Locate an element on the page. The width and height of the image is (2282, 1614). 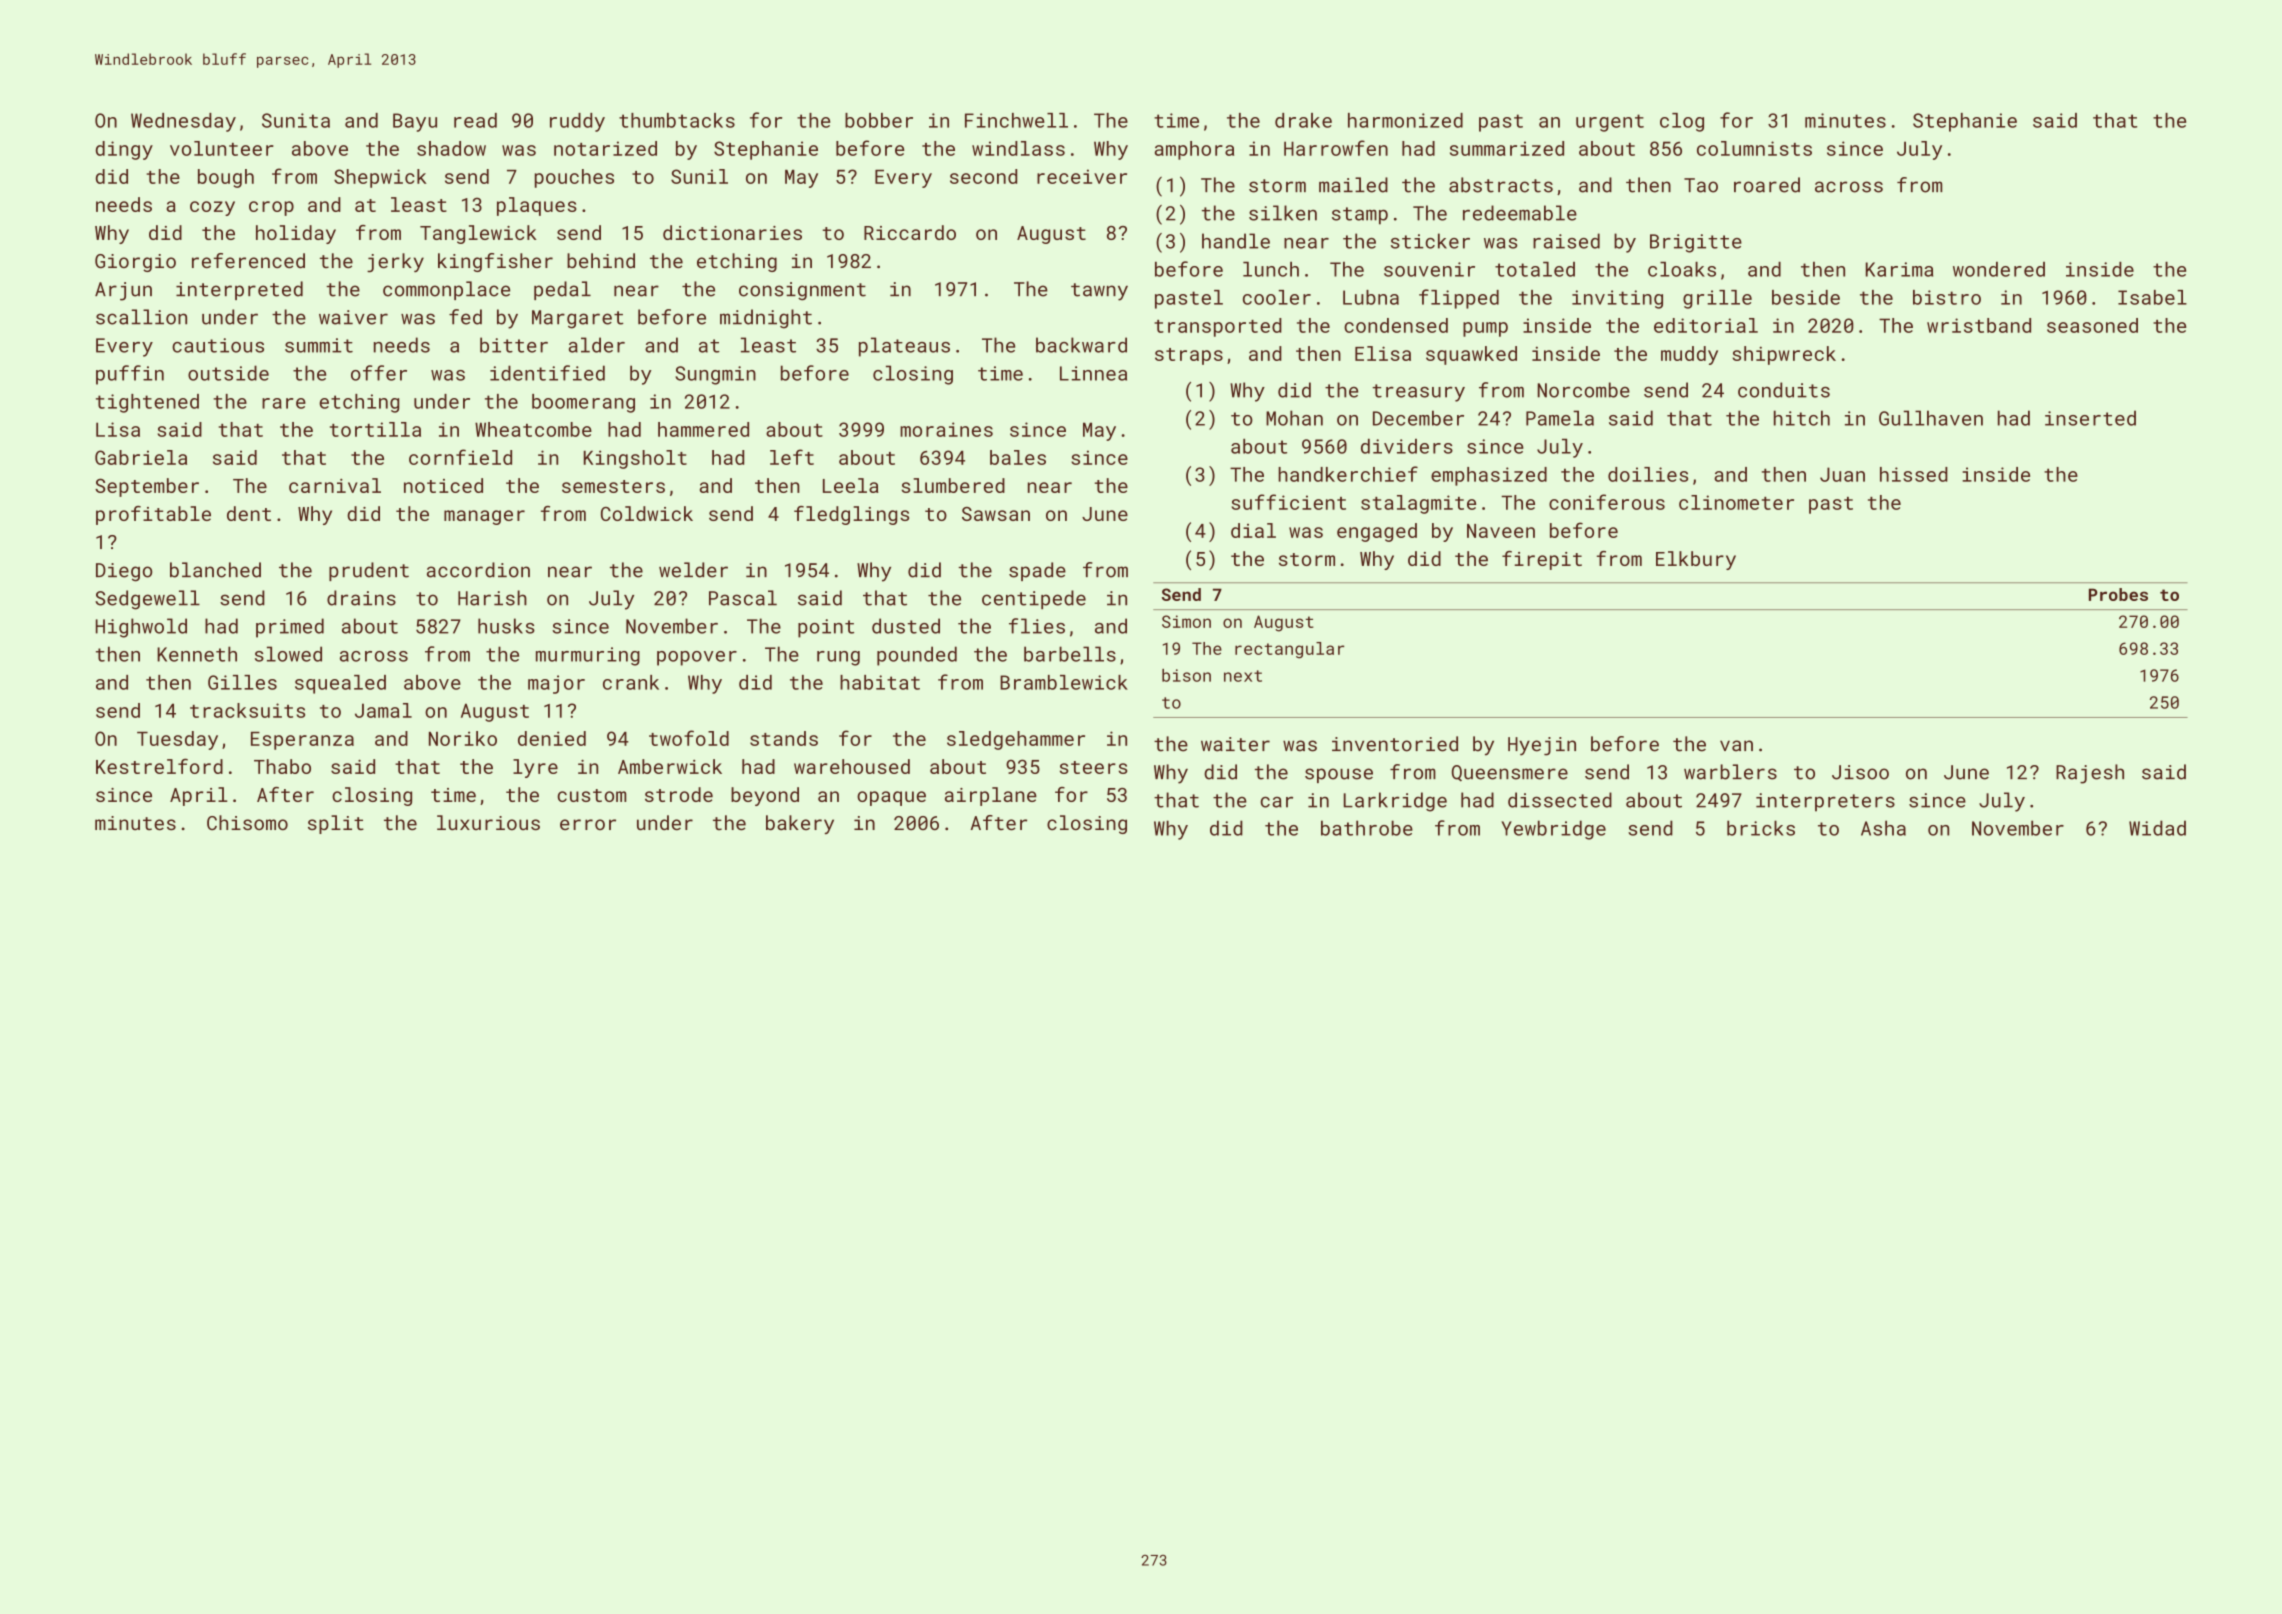
van is located at coordinates (1736, 746).
